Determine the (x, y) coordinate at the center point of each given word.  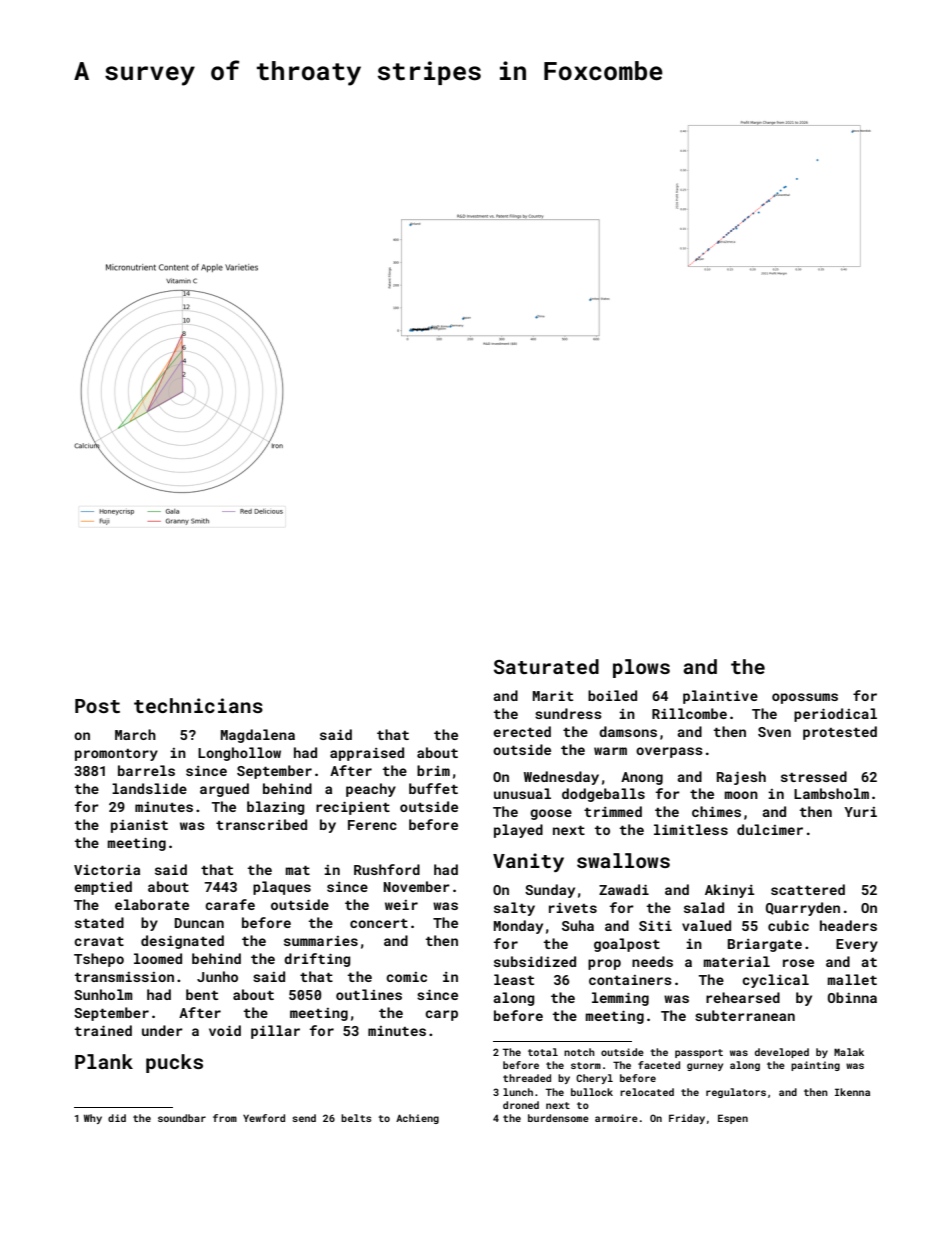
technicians (198, 705)
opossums (805, 698)
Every (857, 945)
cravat (99, 941)
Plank (104, 1061)
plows (641, 668)
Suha (578, 925)
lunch (518, 1092)
